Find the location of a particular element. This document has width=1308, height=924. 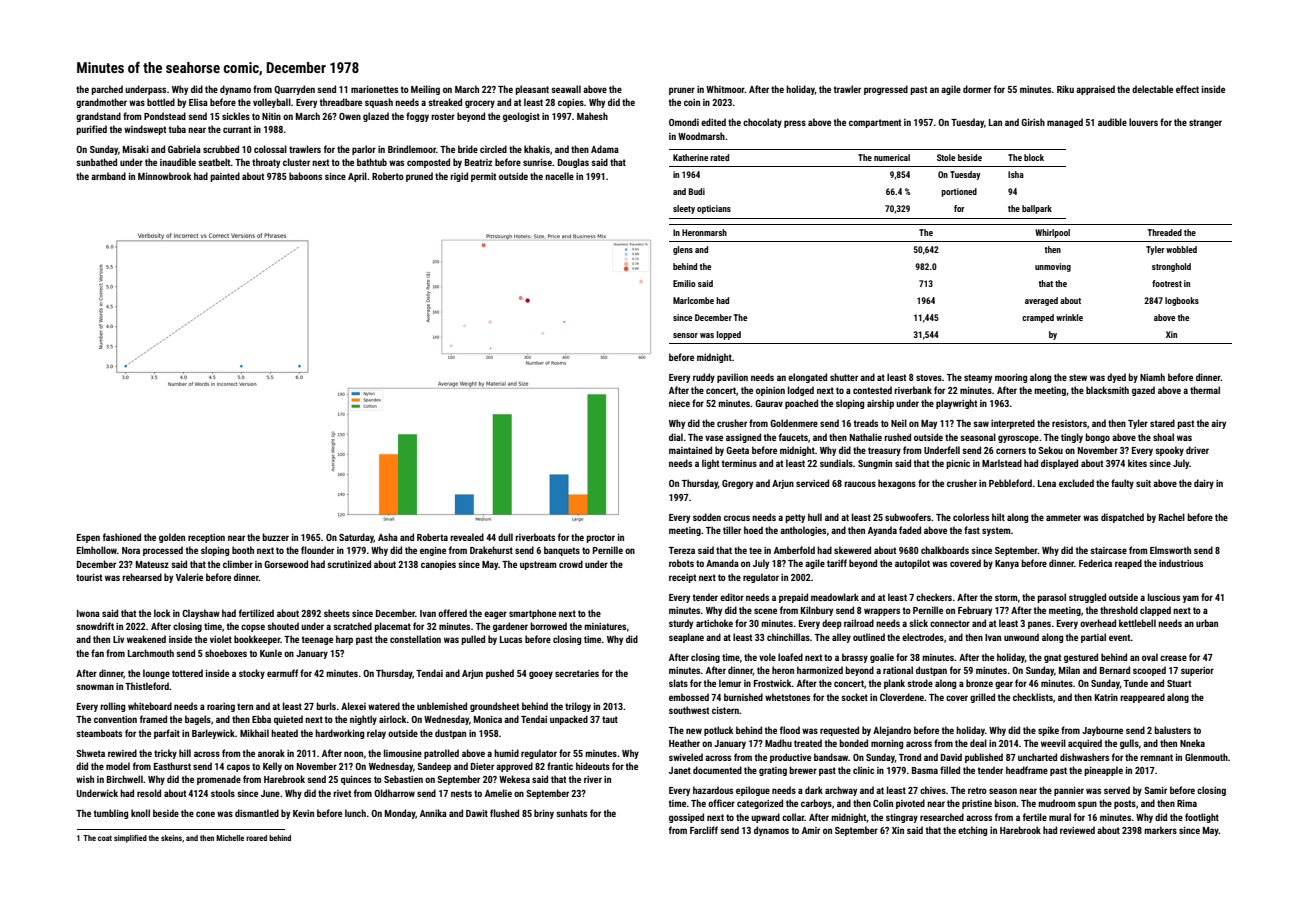

autopilot is located at coordinates (912, 564).
